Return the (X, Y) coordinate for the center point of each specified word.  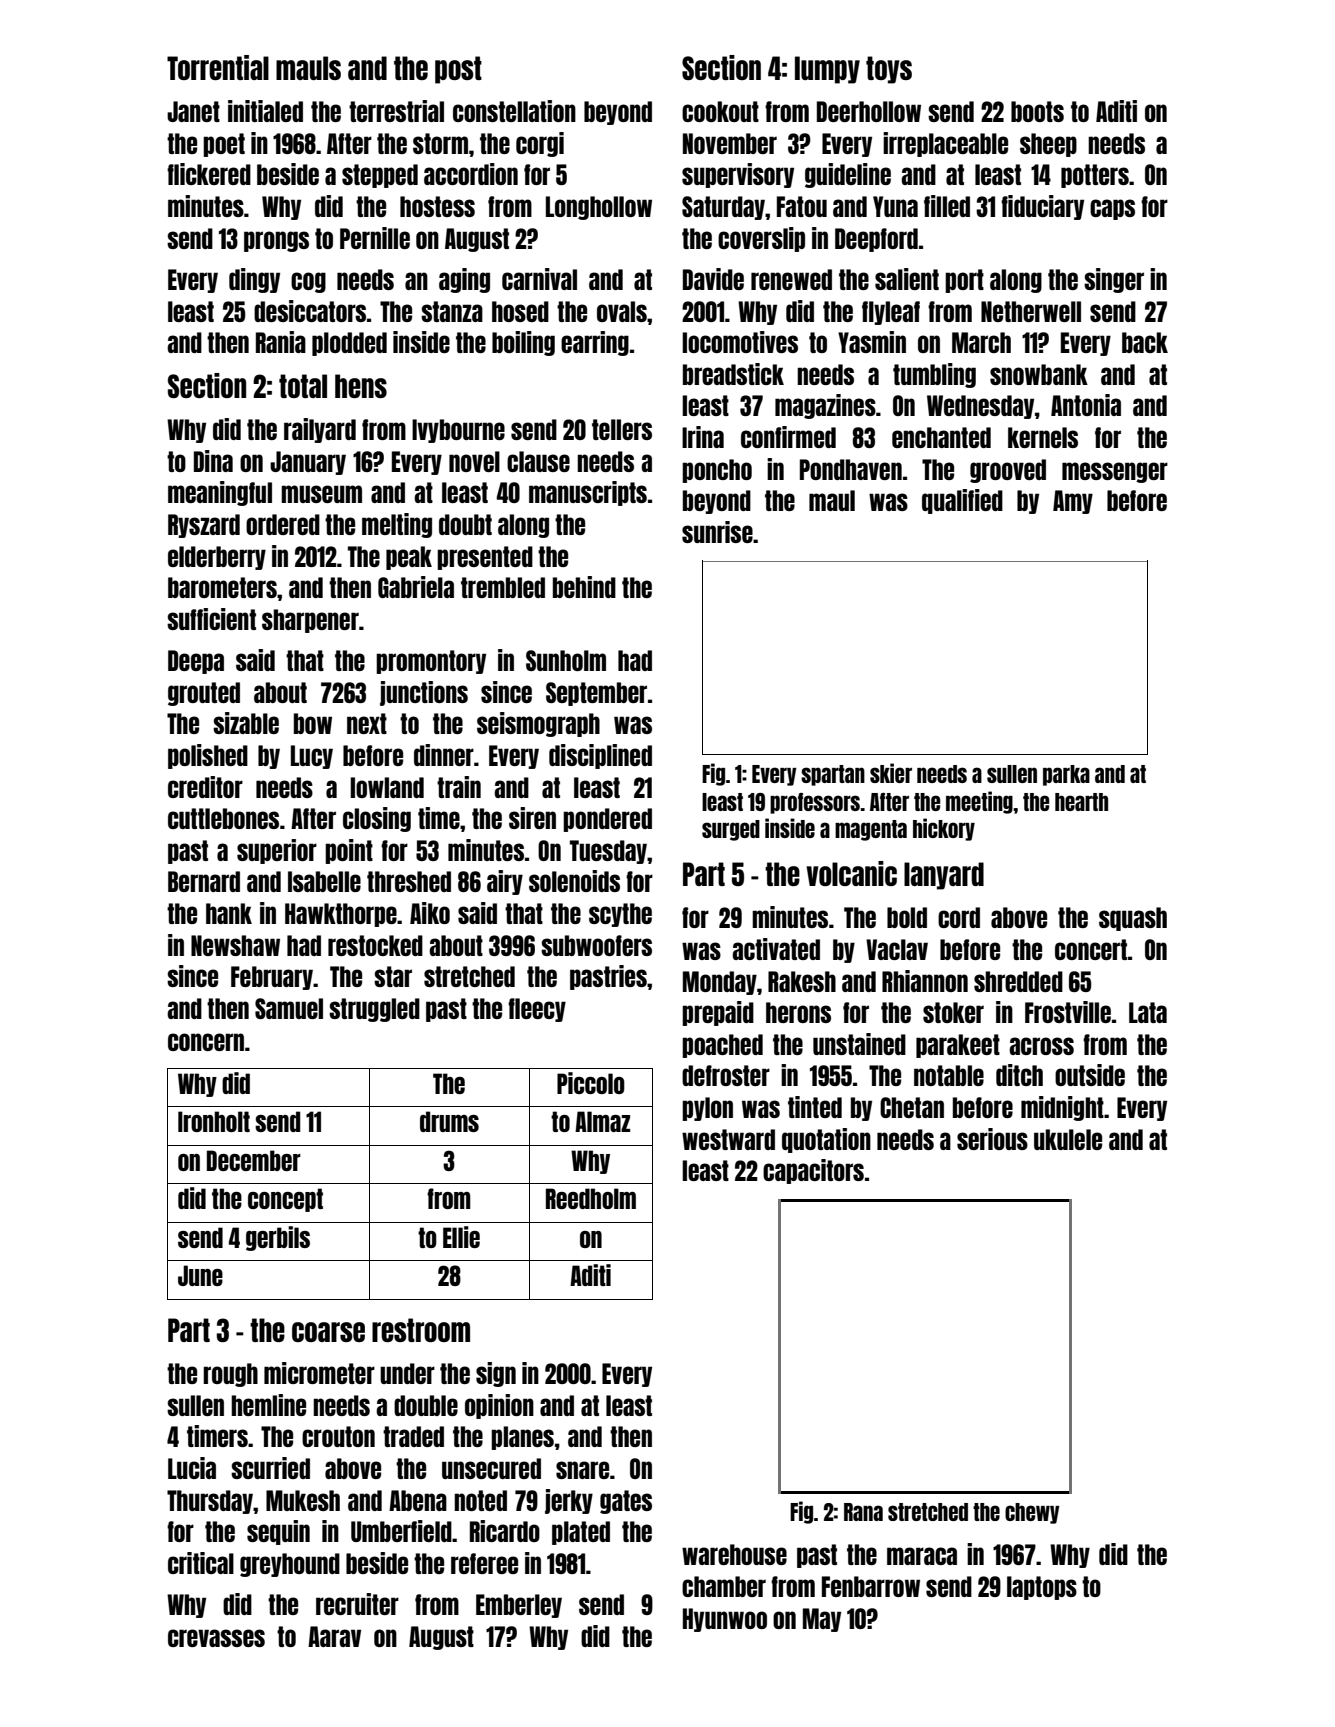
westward (728, 1139)
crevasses (216, 1638)
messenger (1115, 472)
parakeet (958, 1046)
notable (949, 1075)
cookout (720, 111)
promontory (431, 662)
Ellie (461, 1237)
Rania (281, 342)
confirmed (788, 437)
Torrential (218, 67)
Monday (720, 983)
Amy (1073, 502)
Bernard (204, 881)
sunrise (717, 532)
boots (1037, 111)
